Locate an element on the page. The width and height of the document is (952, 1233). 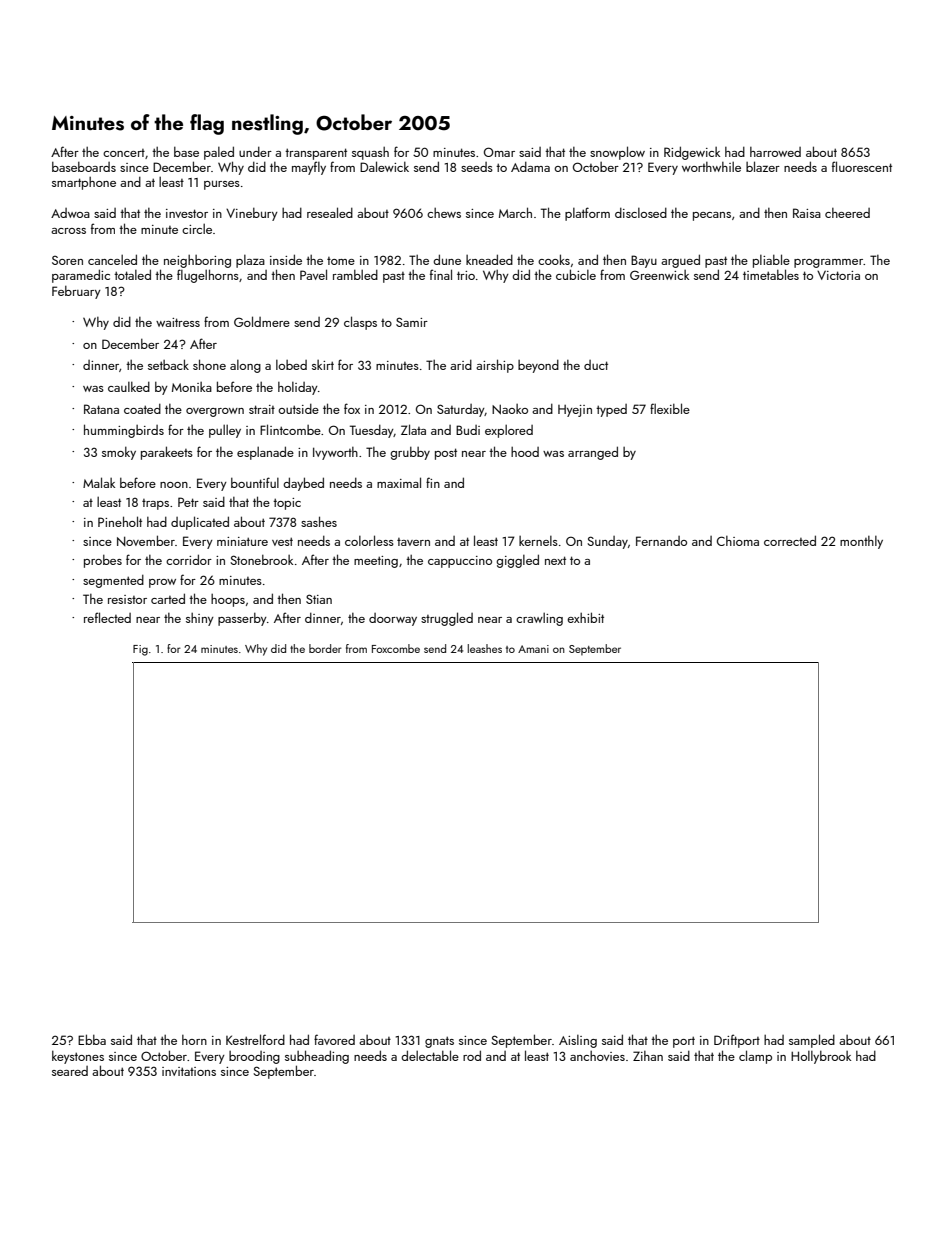
resealed is located at coordinates (330, 212).
